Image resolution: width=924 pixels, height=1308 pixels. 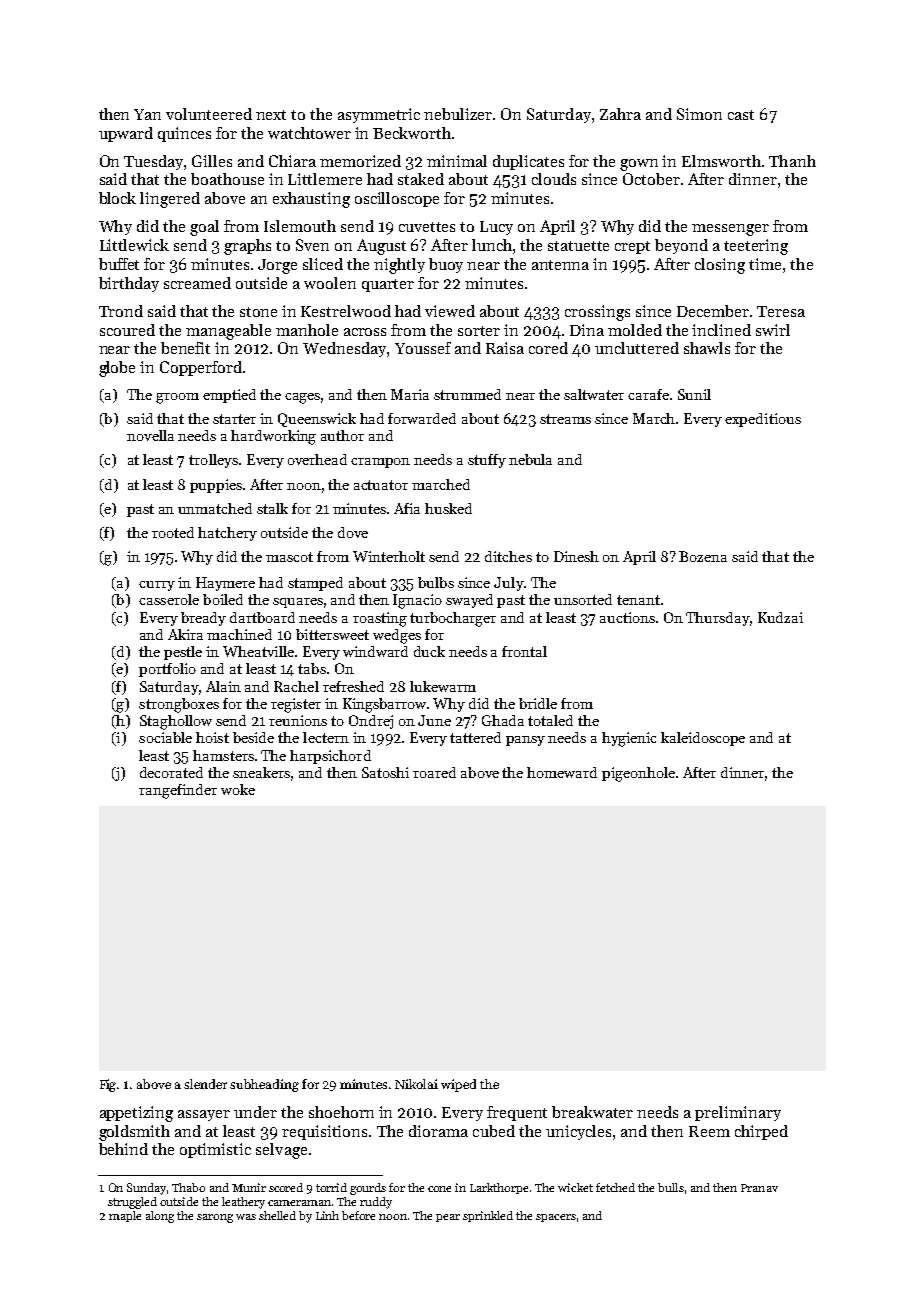 What do you see at coordinates (212, 737) in the image?
I see `hoist` at bounding box center [212, 737].
